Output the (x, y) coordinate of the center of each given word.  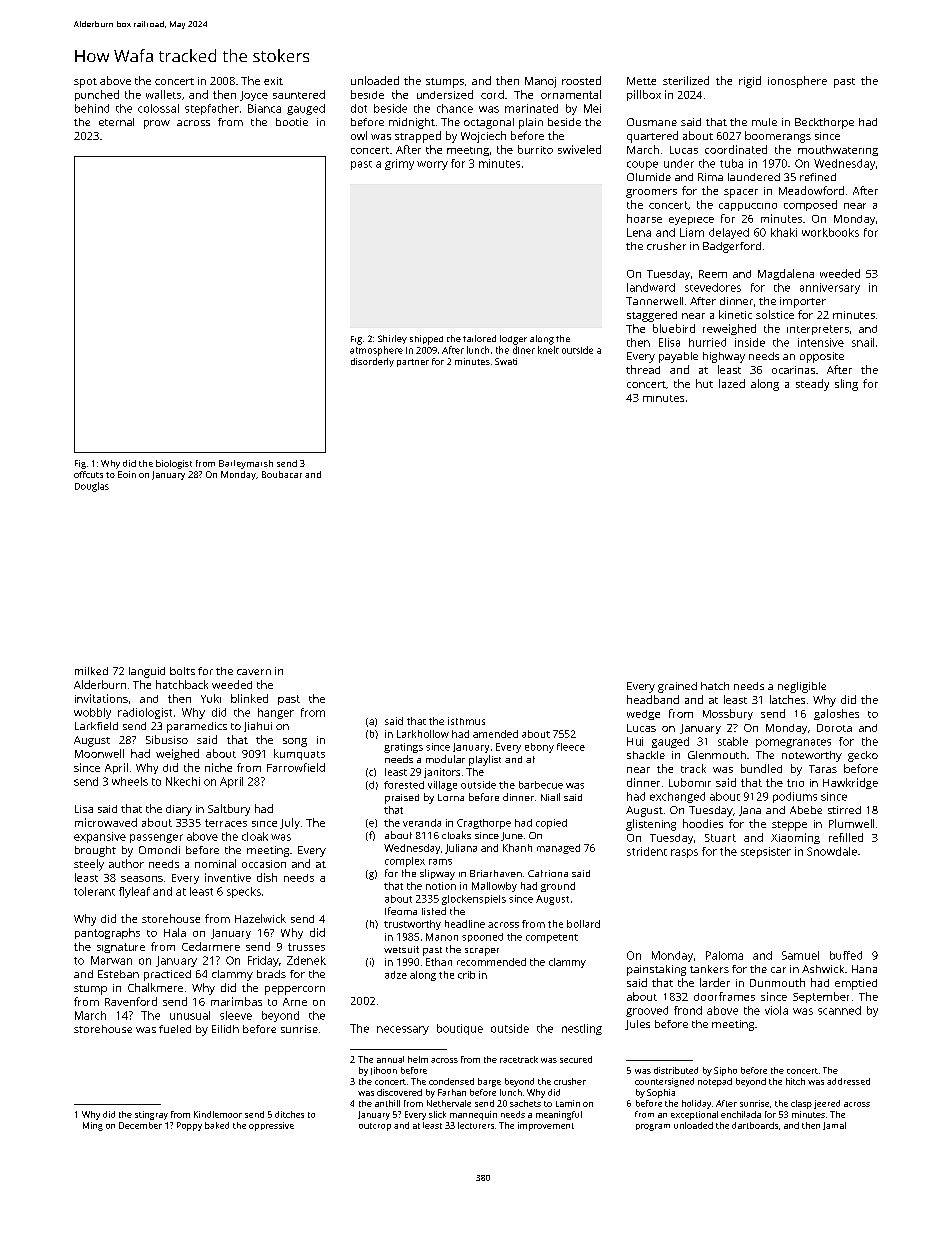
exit (273, 81)
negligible (802, 687)
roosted (581, 80)
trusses (306, 947)
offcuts (88, 474)
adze (396, 975)
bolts (182, 671)
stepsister (766, 852)
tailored (479, 338)
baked (217, 1125)
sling (846, 385)
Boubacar (282, 474)
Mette (641, 81)
